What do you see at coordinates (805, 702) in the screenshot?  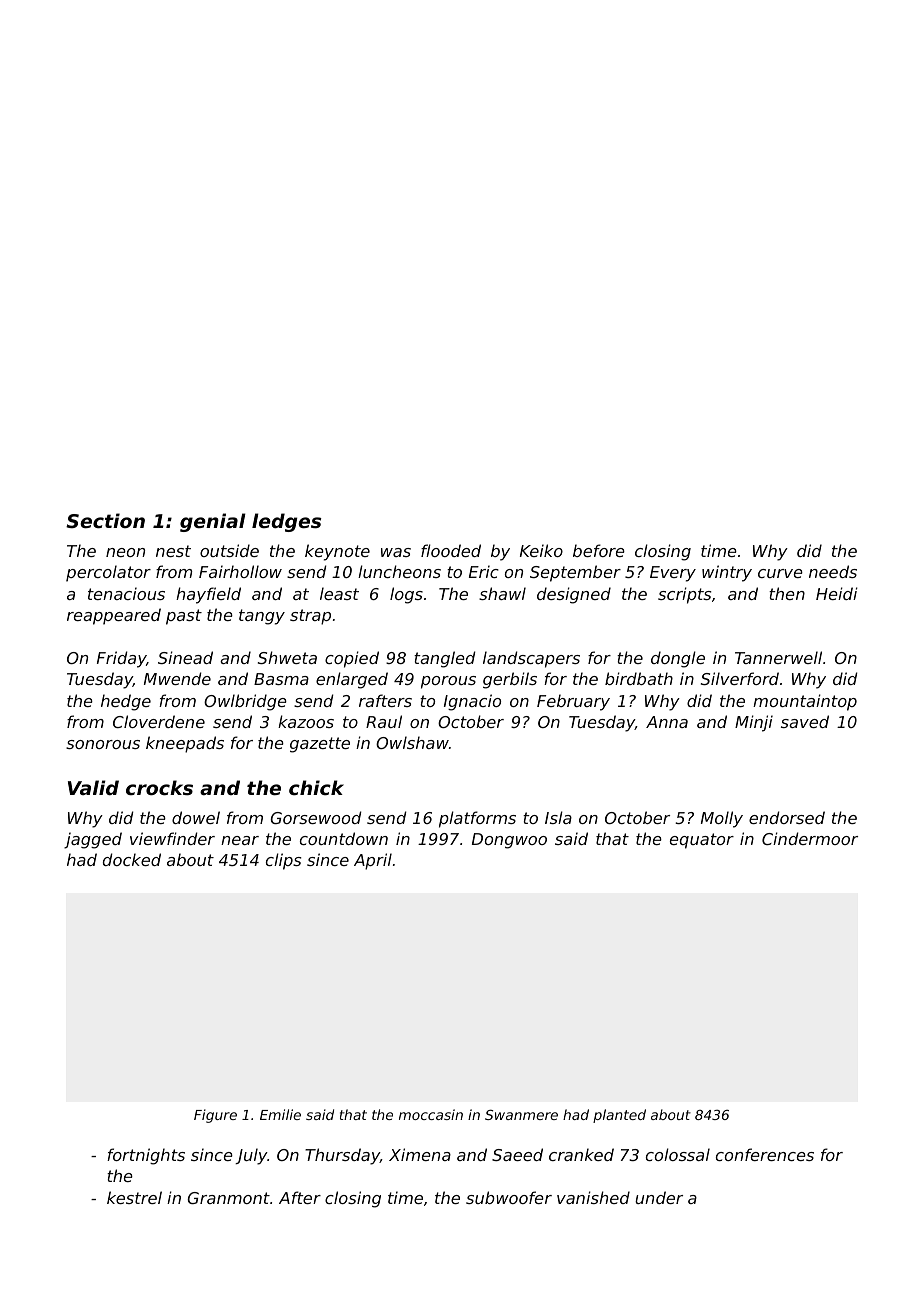 I see `mountaintop` at bounding box center [805, 702].
